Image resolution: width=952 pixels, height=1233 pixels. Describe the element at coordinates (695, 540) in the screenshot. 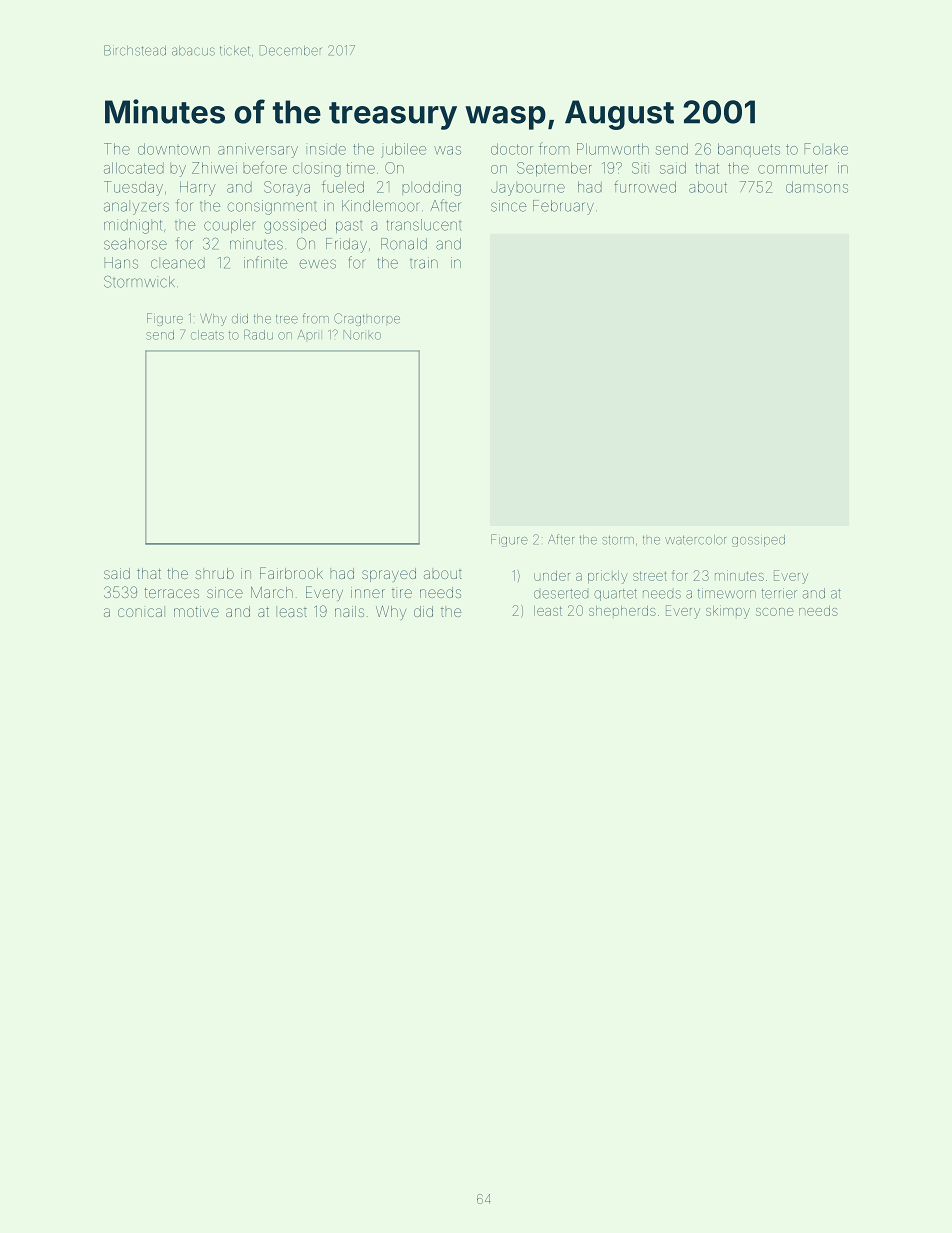

I see `watercolor` at that location.
